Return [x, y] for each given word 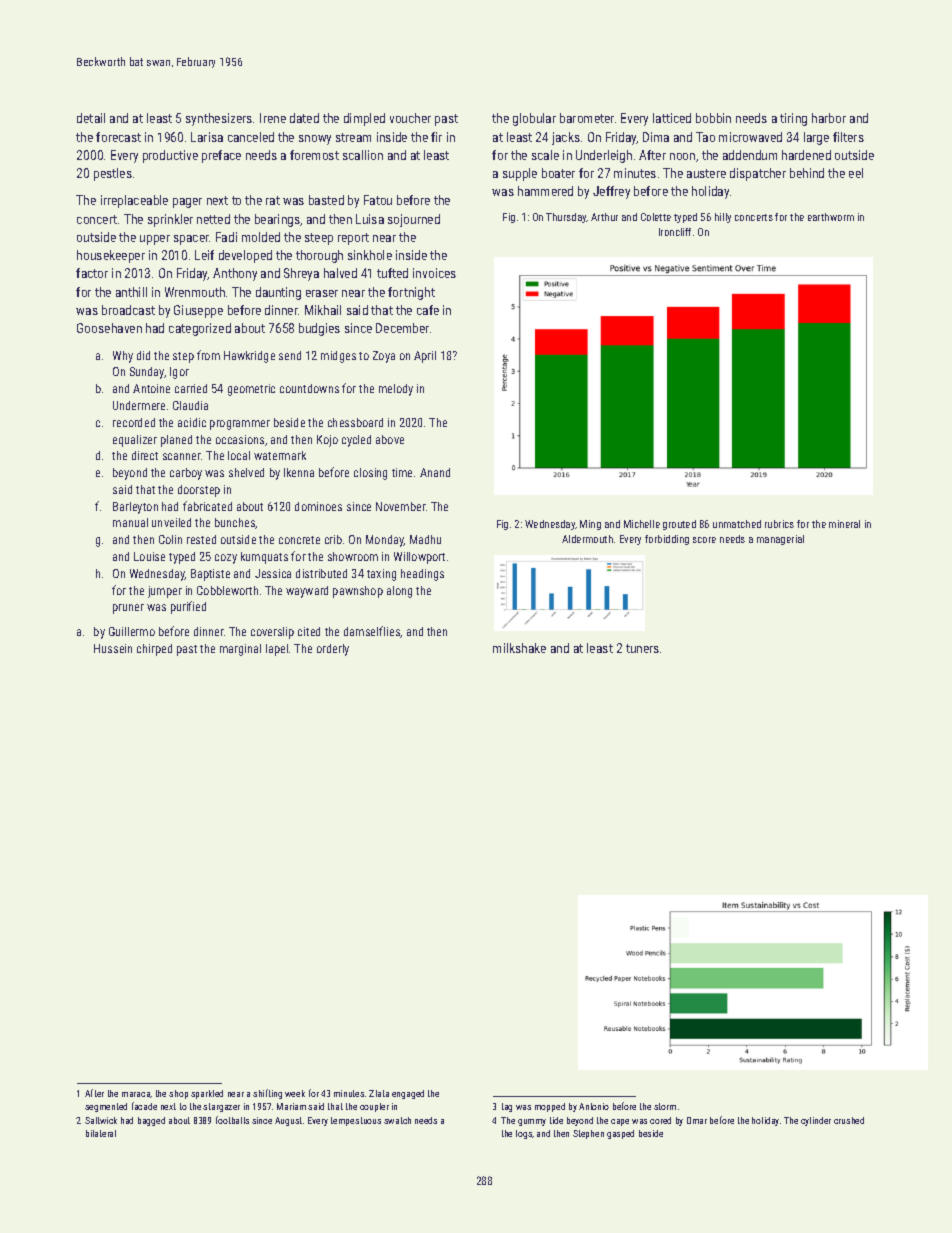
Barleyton [135, 508]
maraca [136, 1095]
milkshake [519, 648]
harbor [829, 118]
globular [534, 119]
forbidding [667, 540]
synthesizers [219, 119]
